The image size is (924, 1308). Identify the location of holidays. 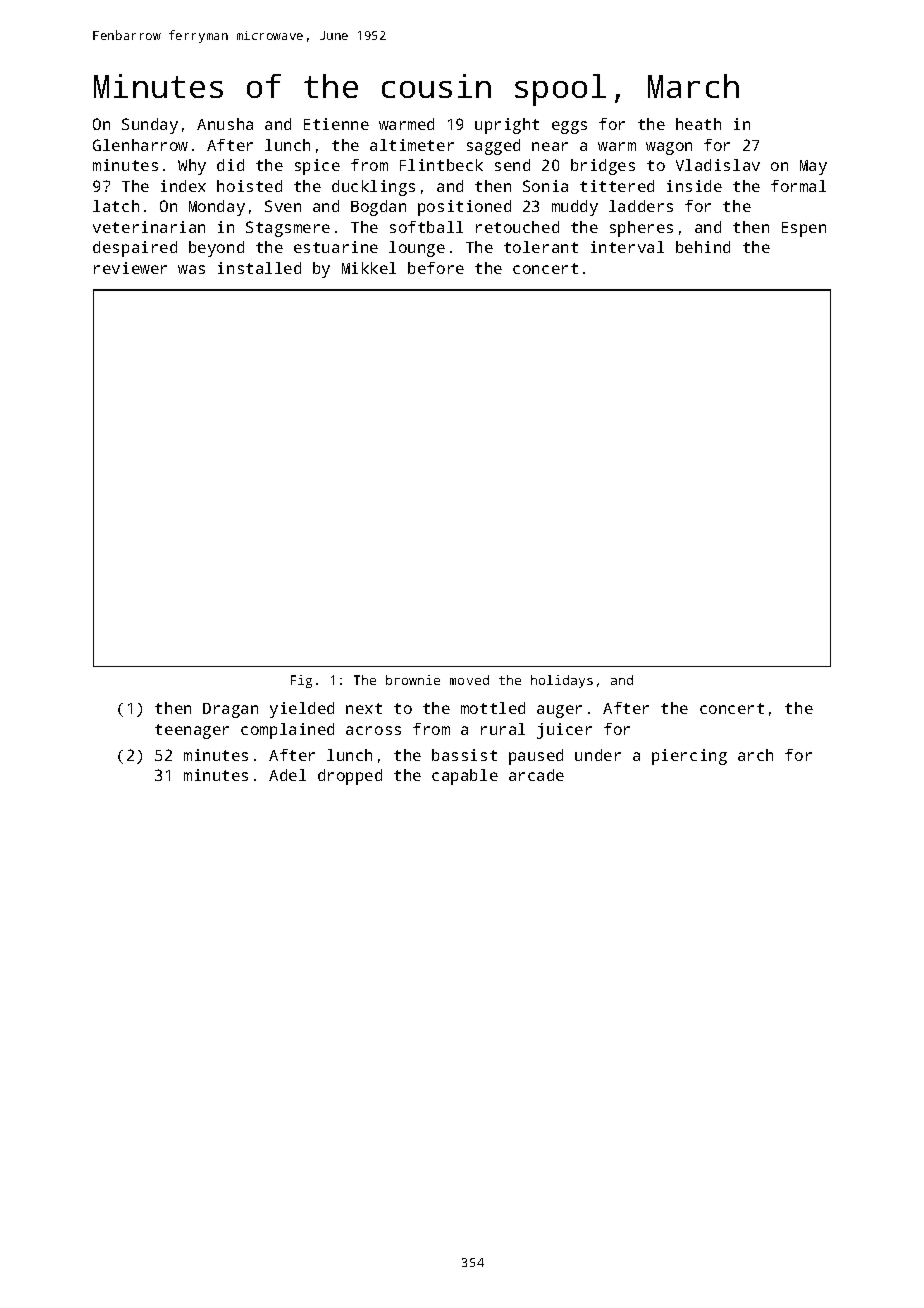
(562, 681).
